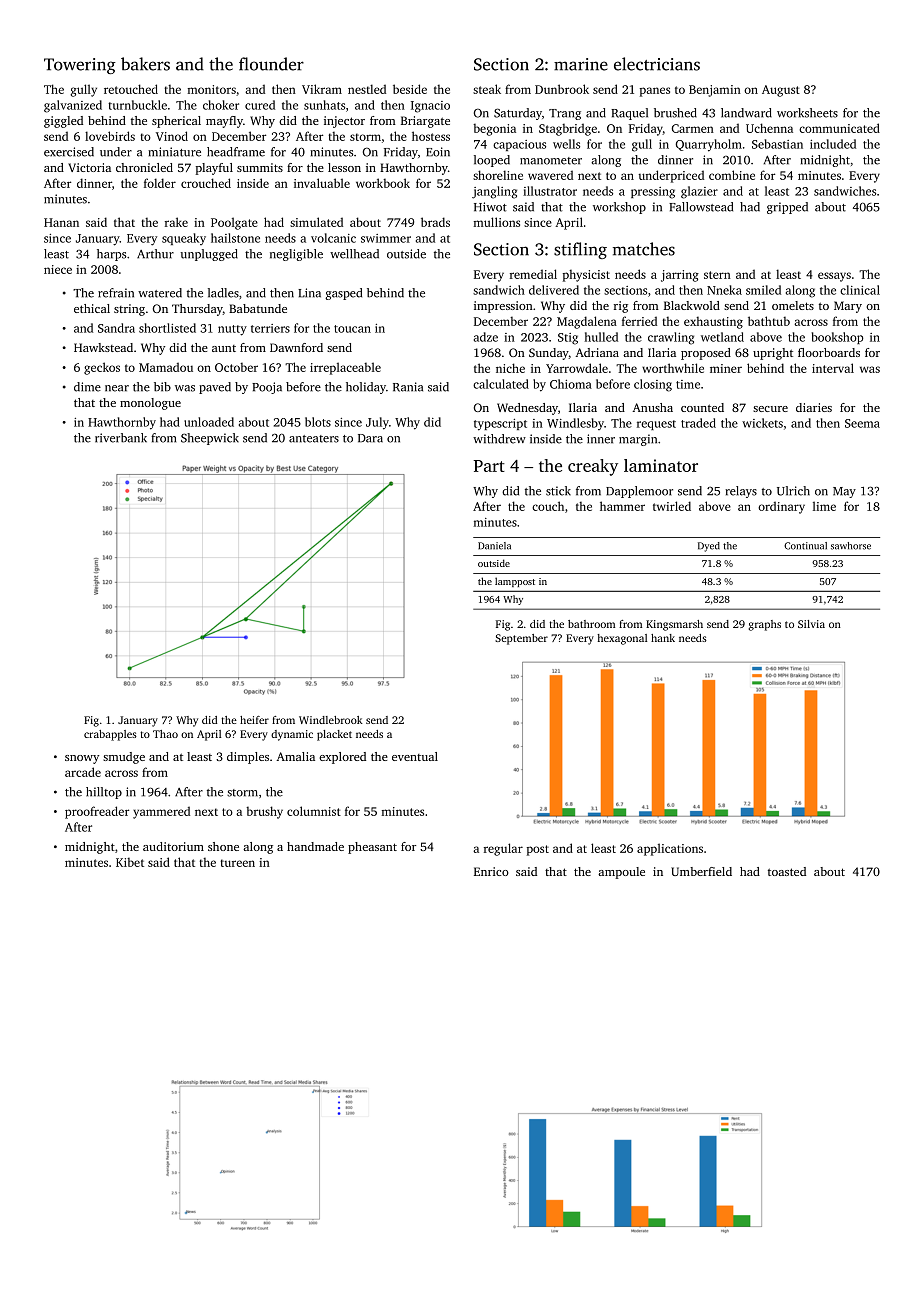 This screenshot has width=924, height=1308. What do you see at coordinates (104, 793) in the screenshot?
I see `hilltop` at bounding box center [104, 793].
